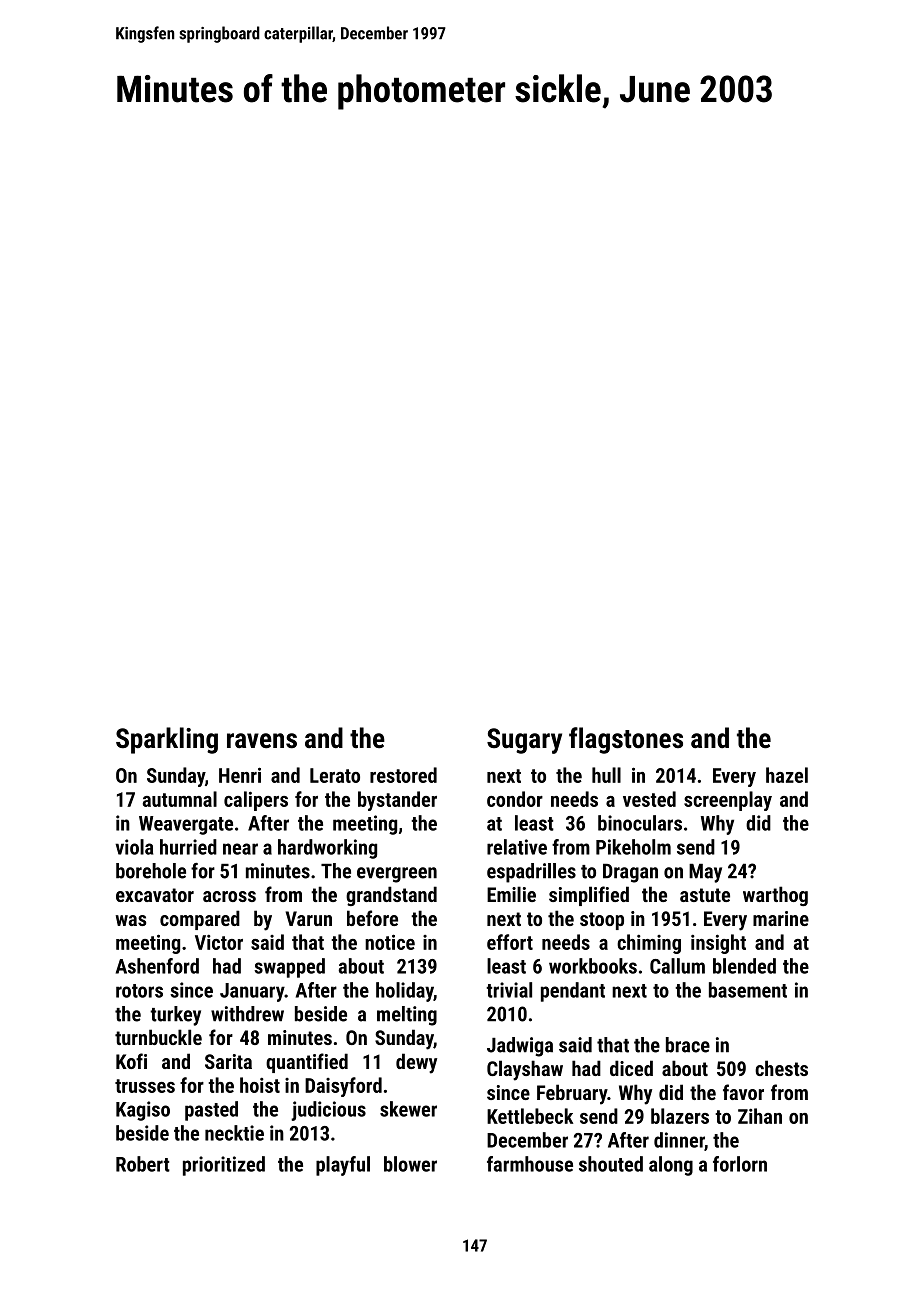 This image has height=1311, width=924. I want to click on marine, so click(781, 918).
